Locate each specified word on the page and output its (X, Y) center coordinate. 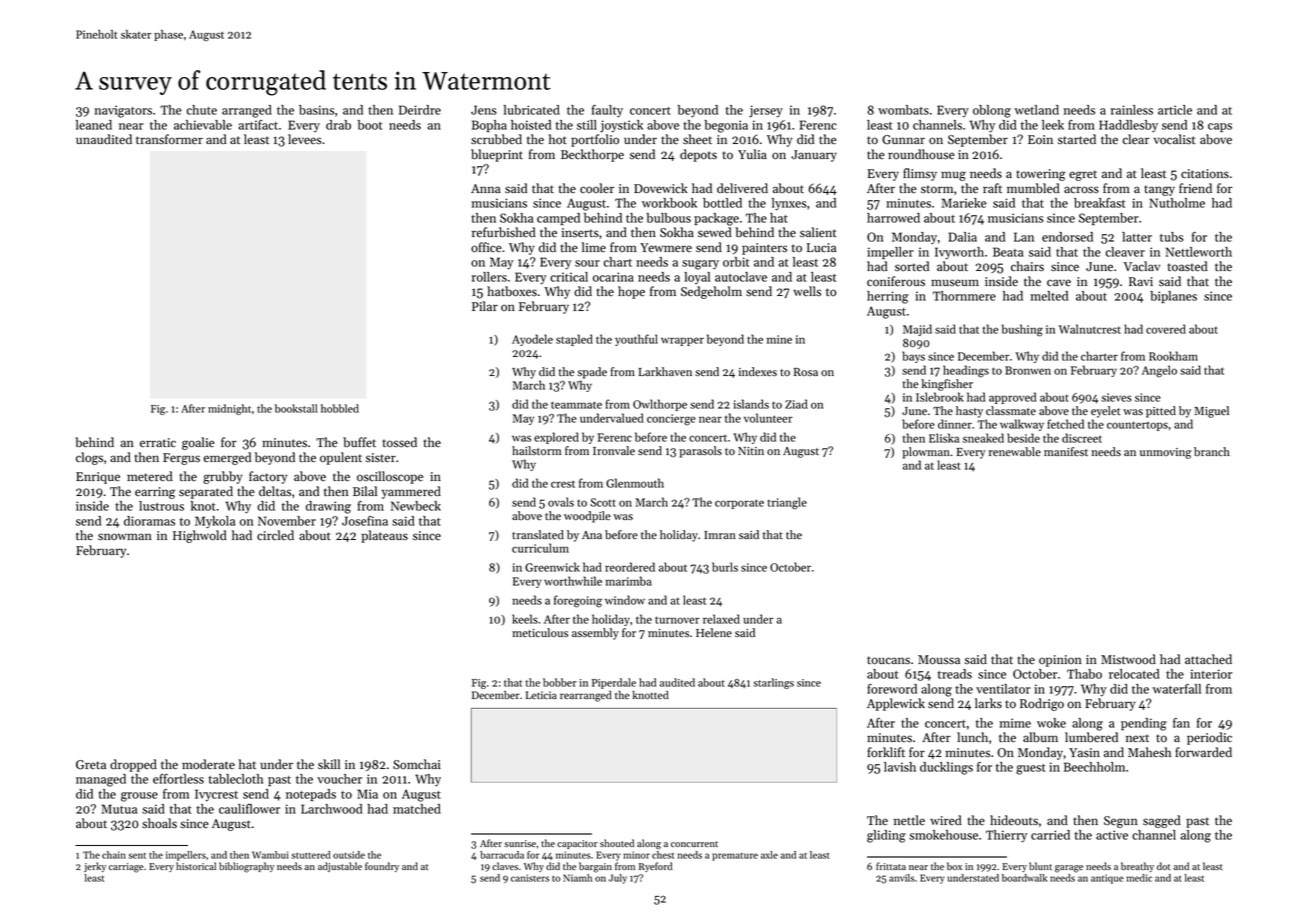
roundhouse (921, 154)
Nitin (751, 451)
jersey (766, 111)
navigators (123, 111)
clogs (89, 458)
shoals (159, 823)
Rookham (1173, 356)
